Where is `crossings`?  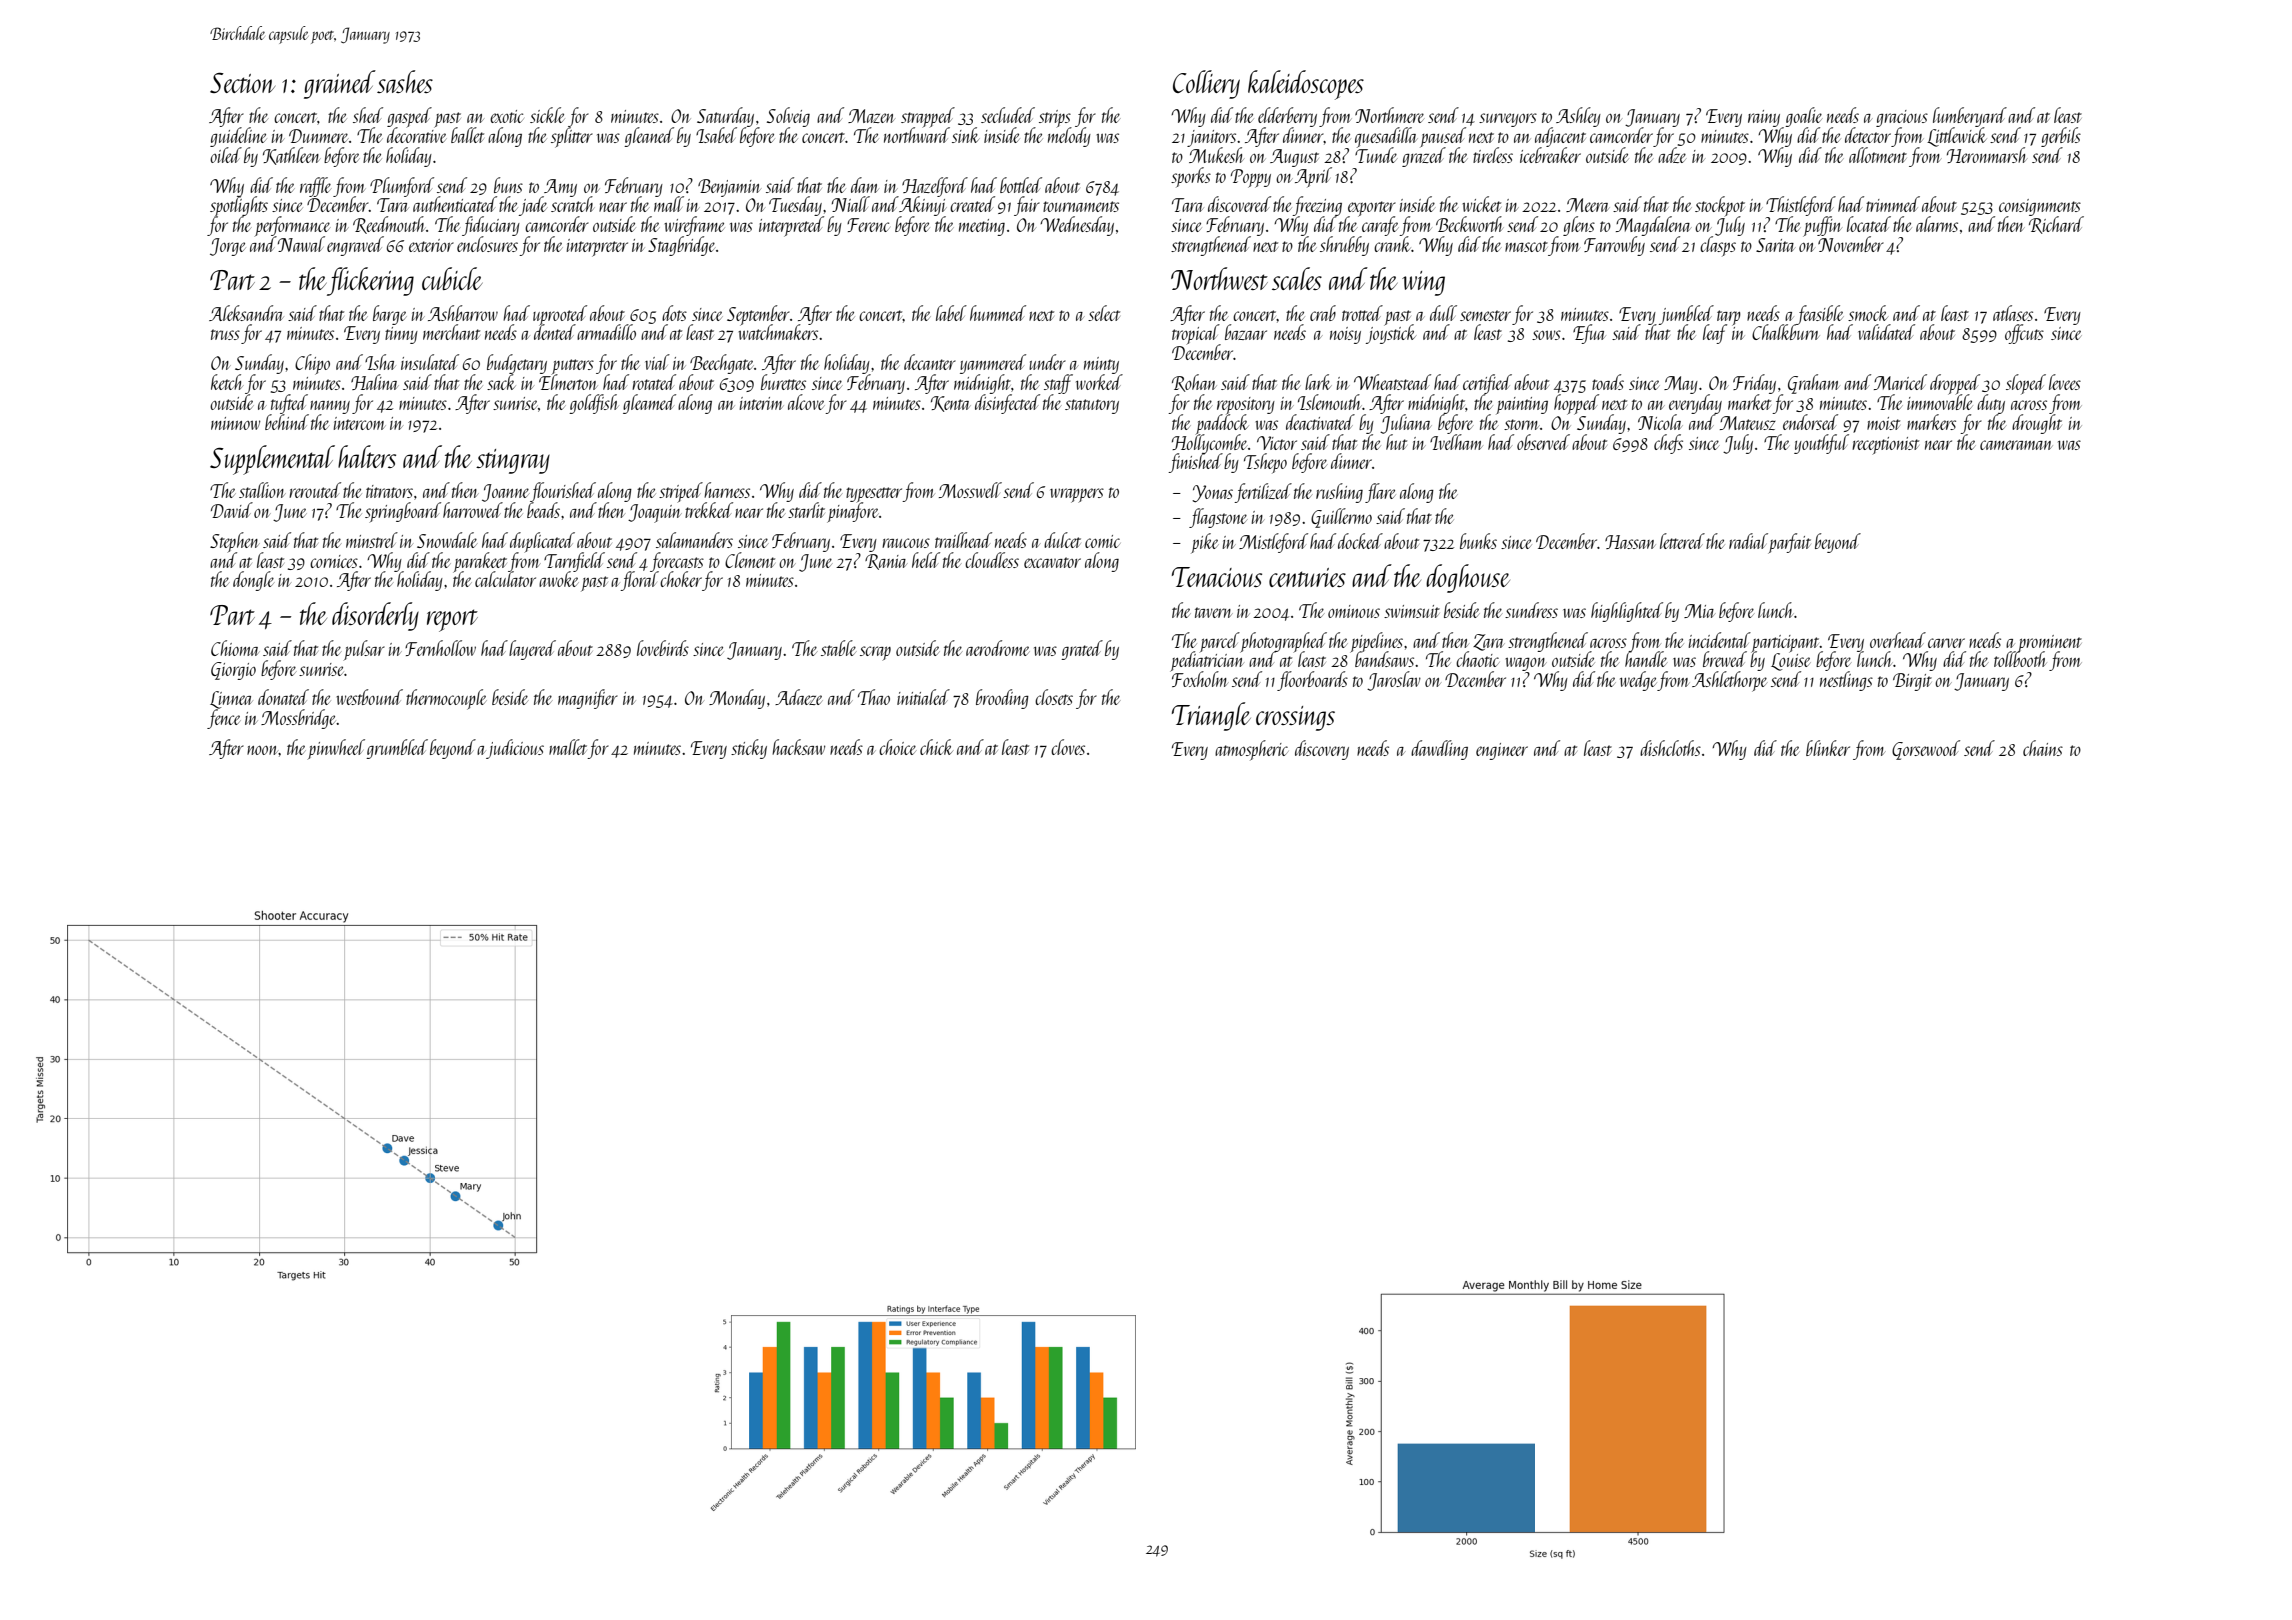
crossings is located at coordinates (1295, 718).
